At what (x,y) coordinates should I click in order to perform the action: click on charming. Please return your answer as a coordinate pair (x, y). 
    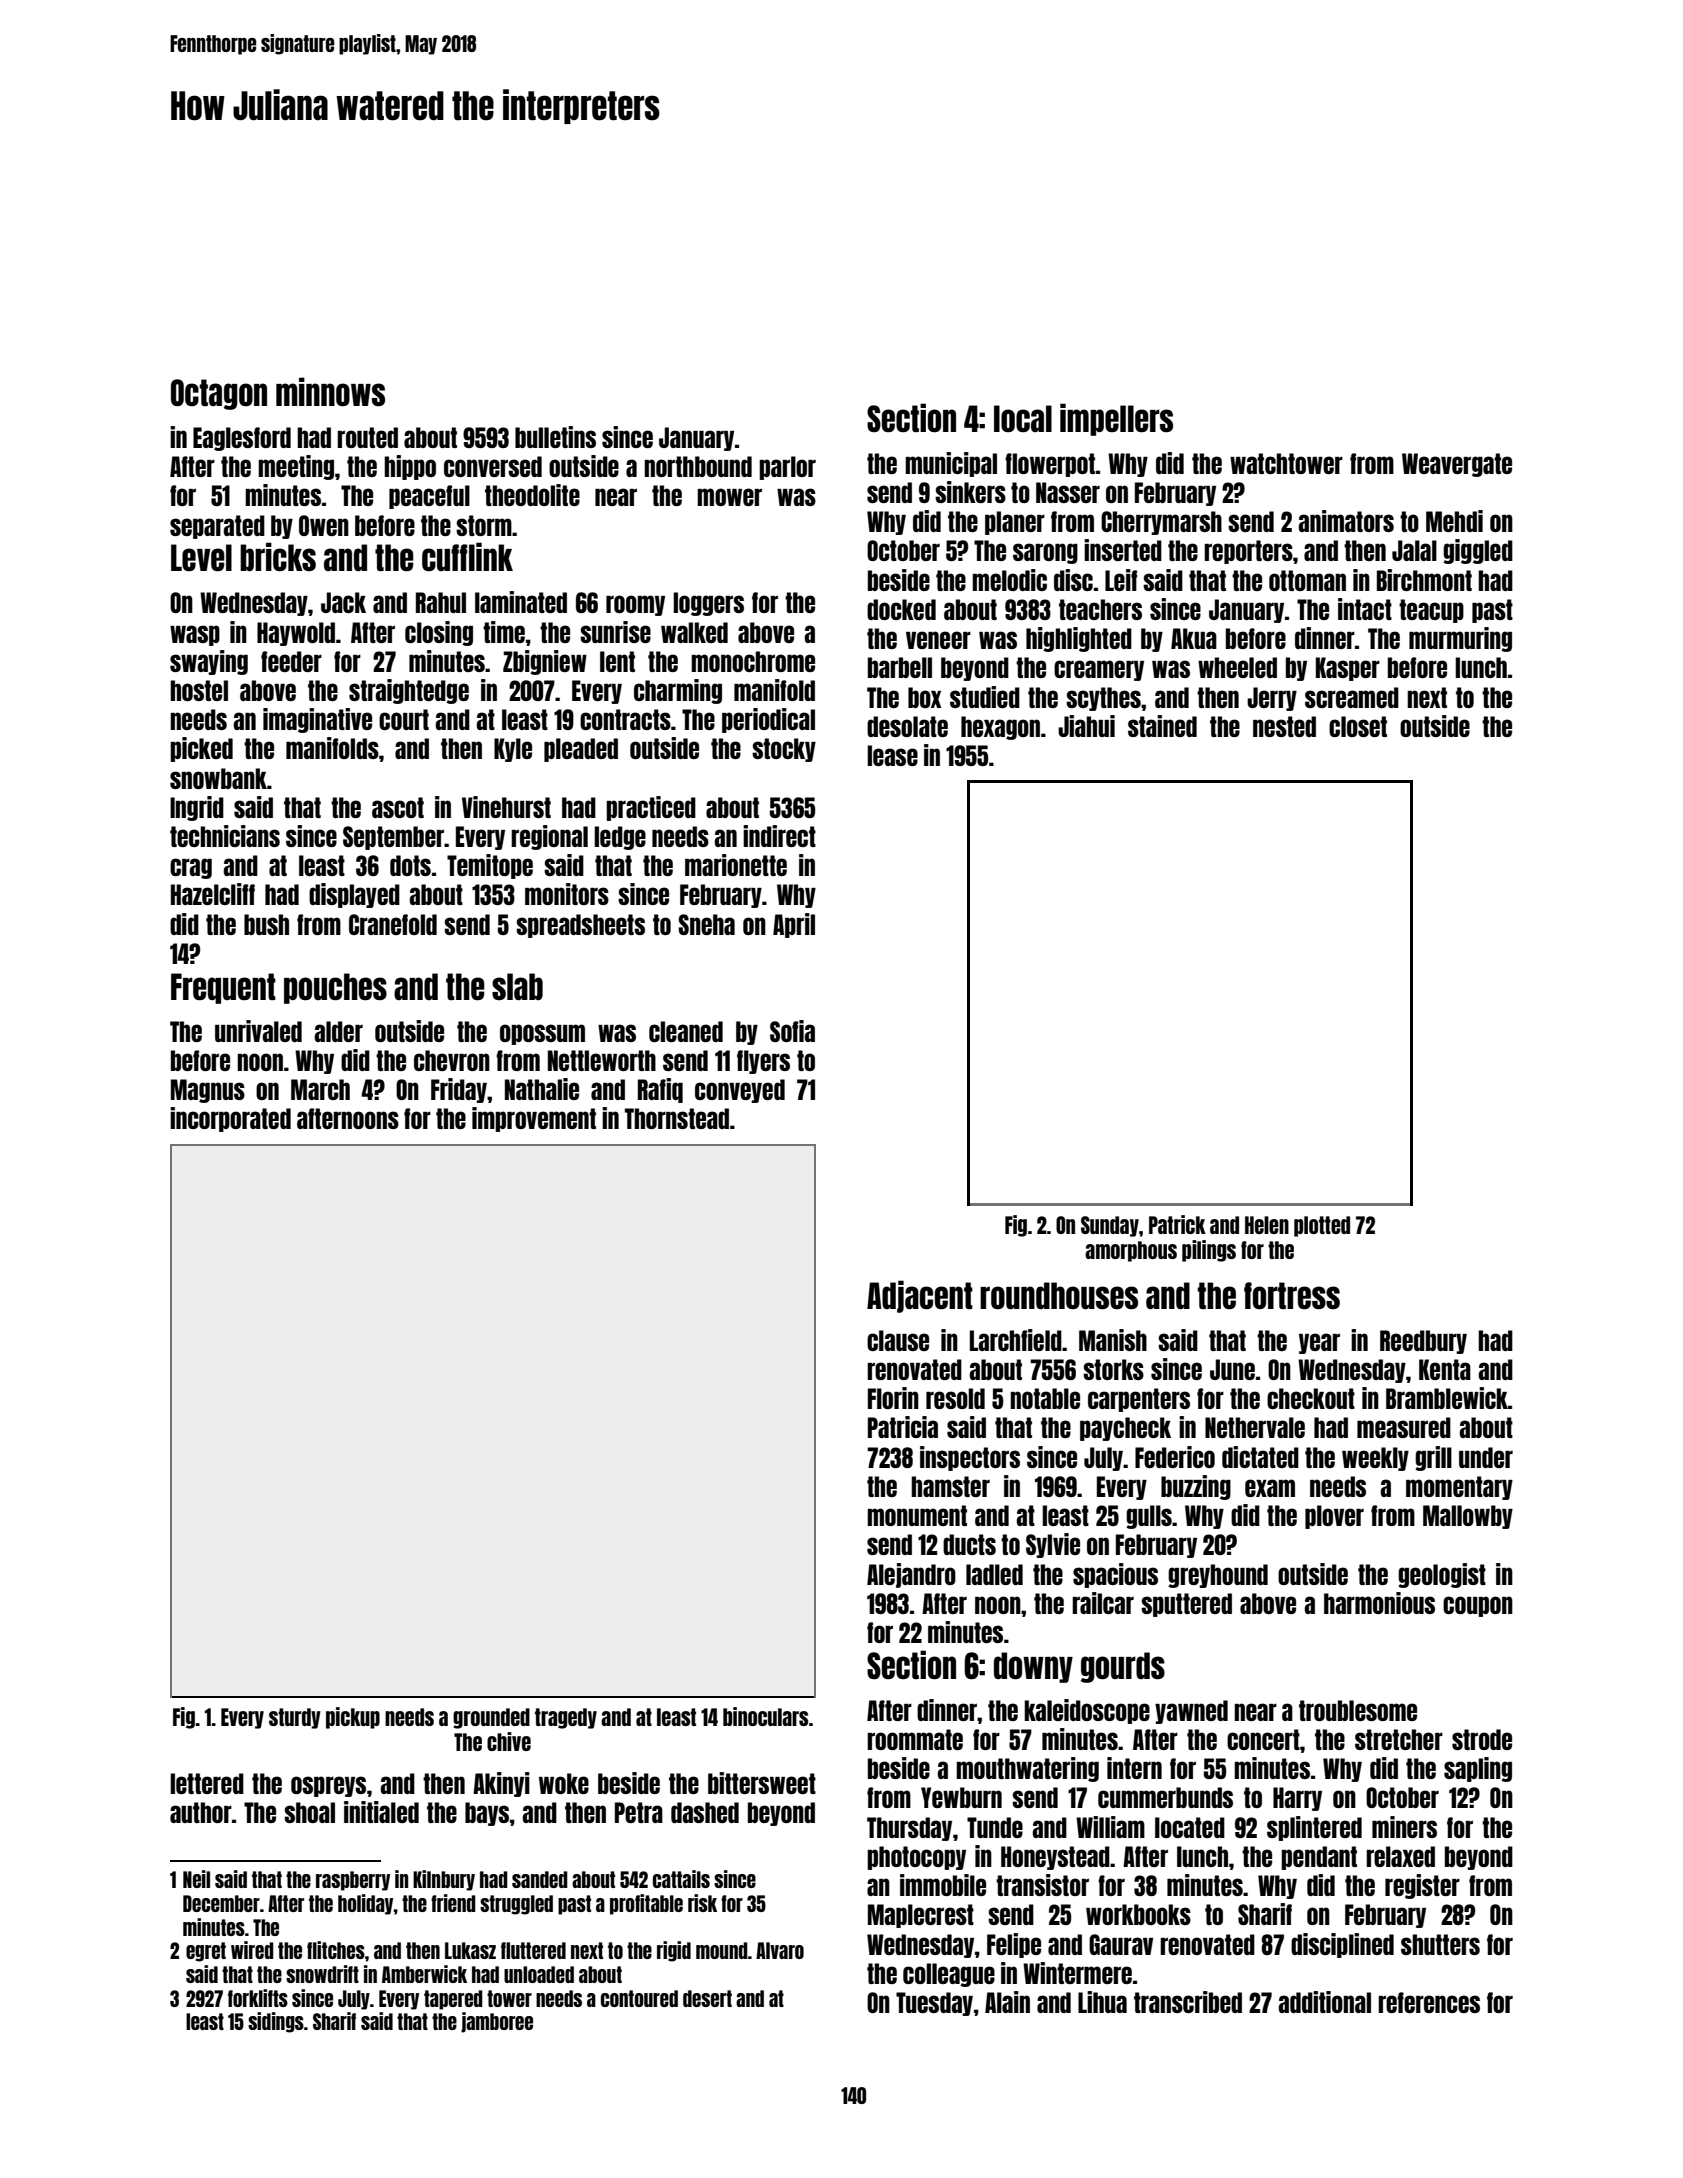
    Looking at the image, I should click on (678, 691).
